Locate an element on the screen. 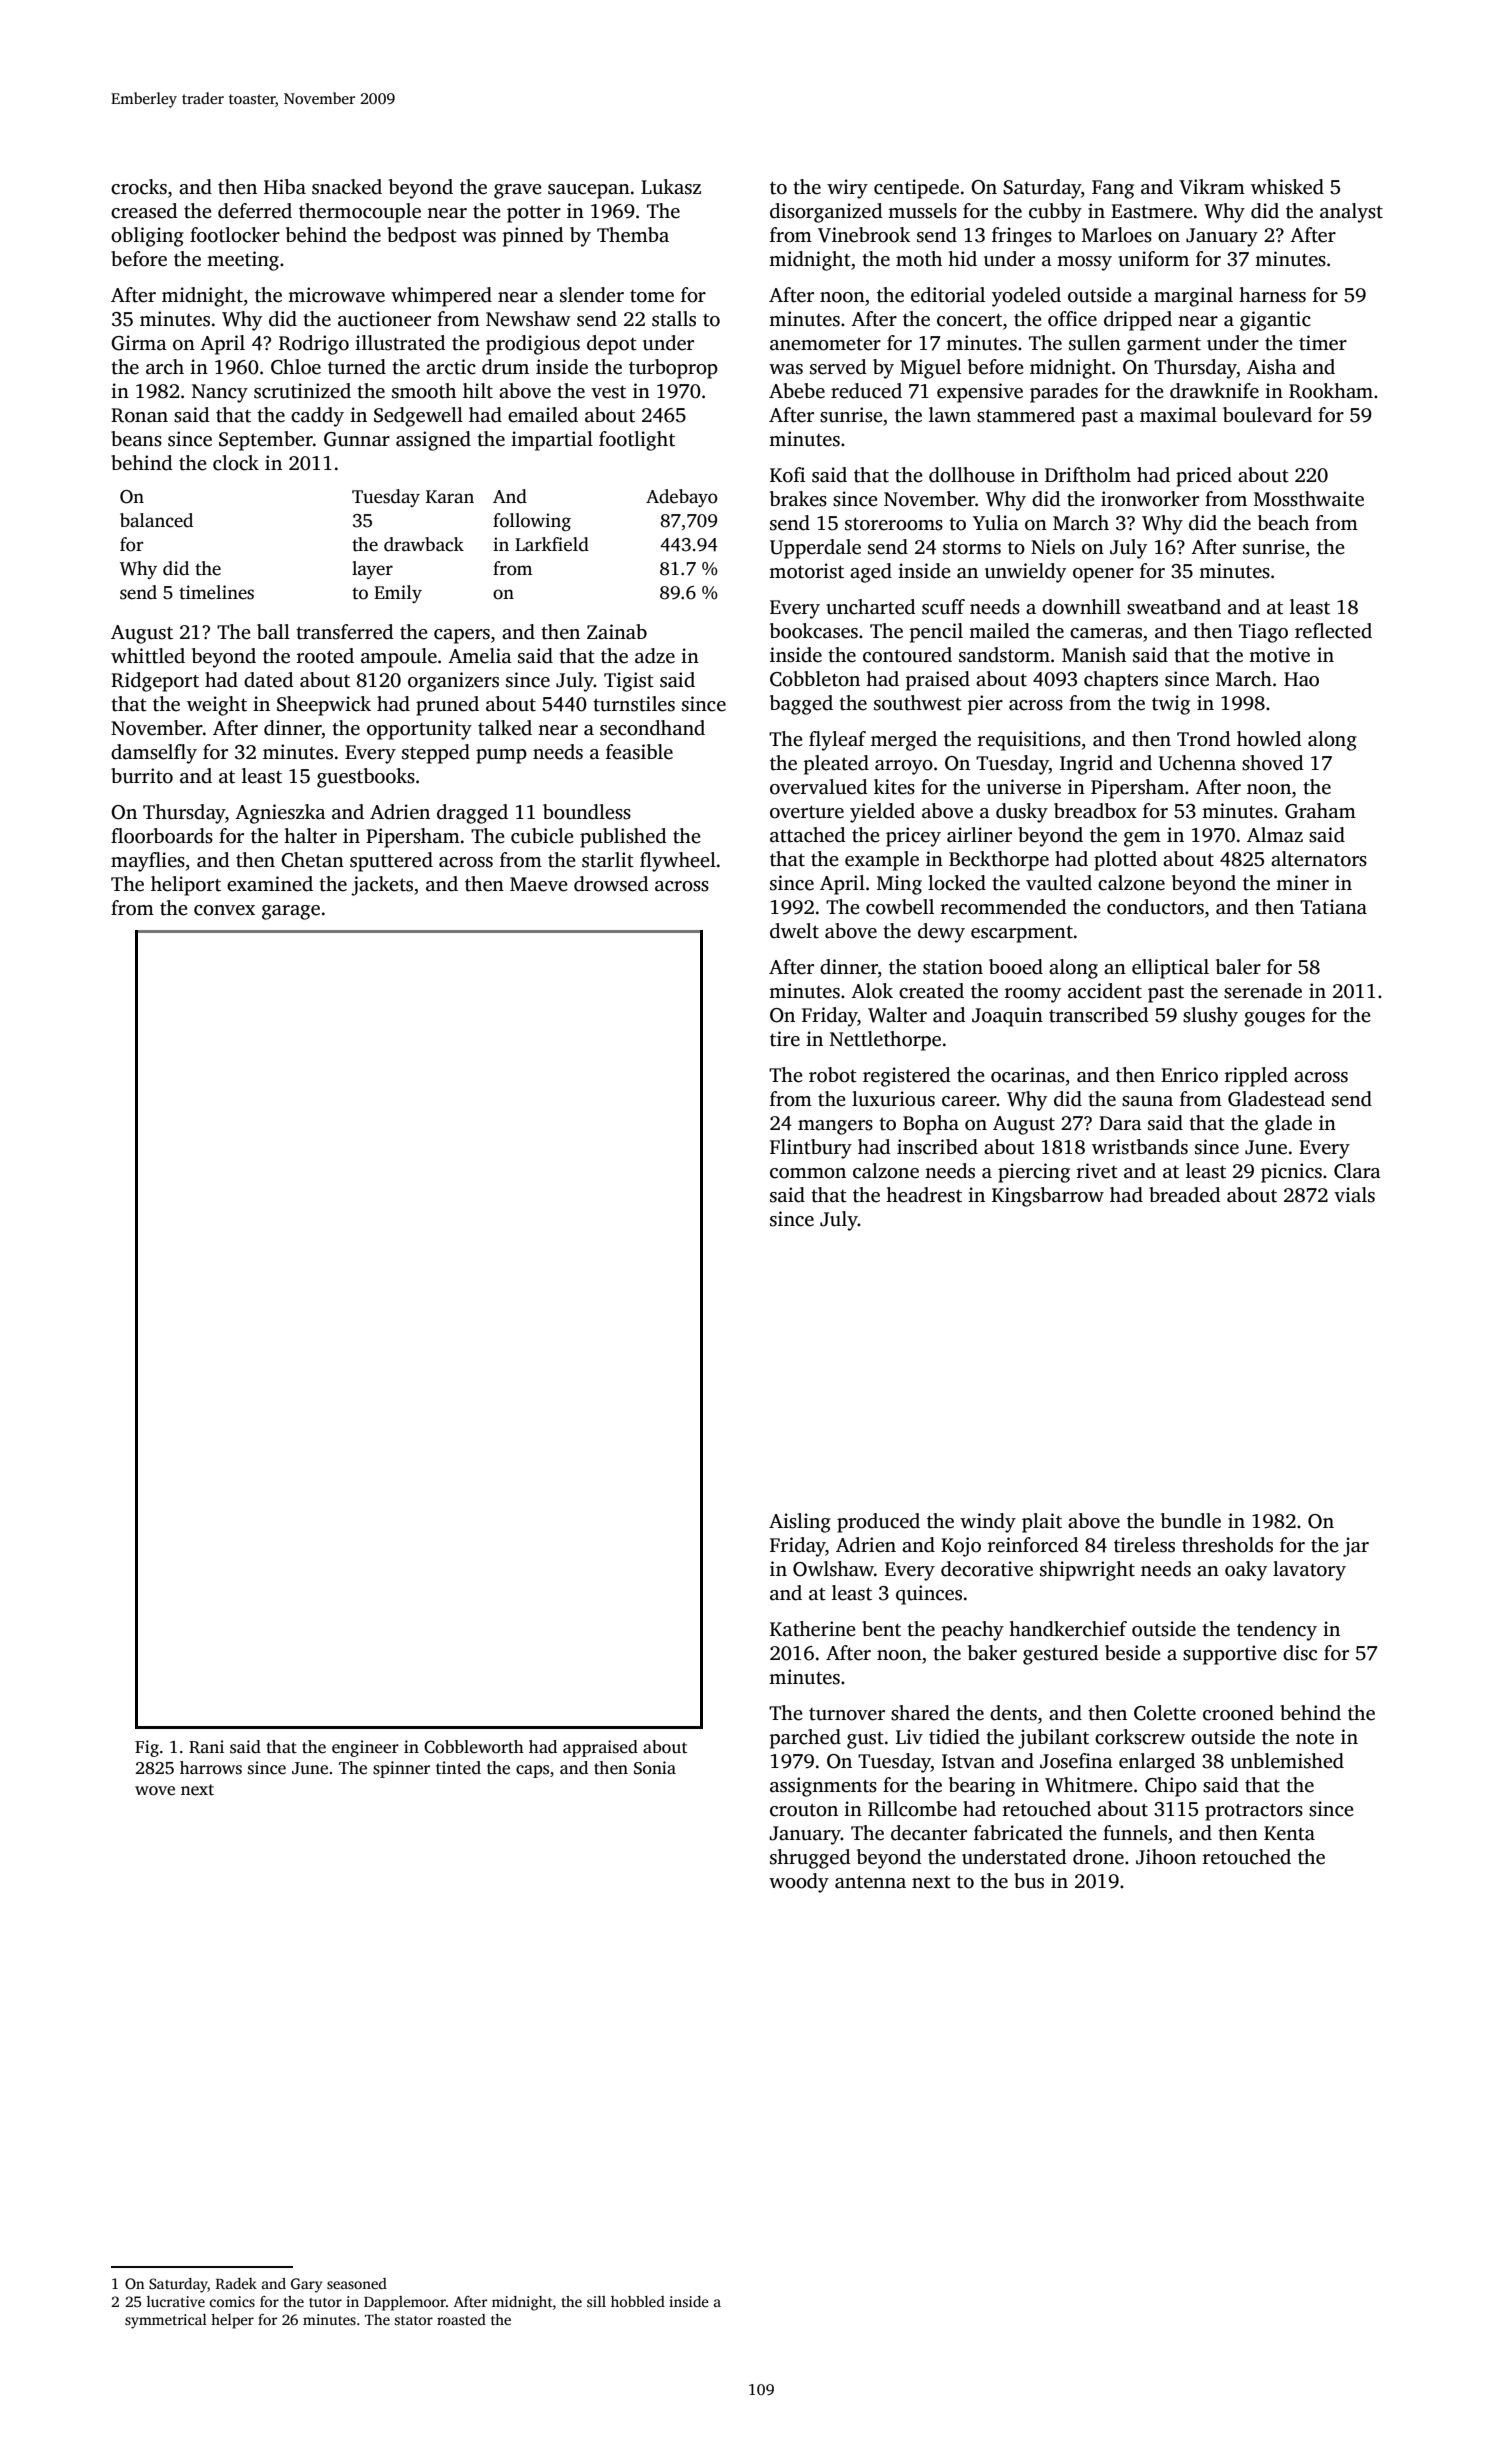 This screenshot has width=1496, height=2464. Rani is located at coordinates (206, 1747).
